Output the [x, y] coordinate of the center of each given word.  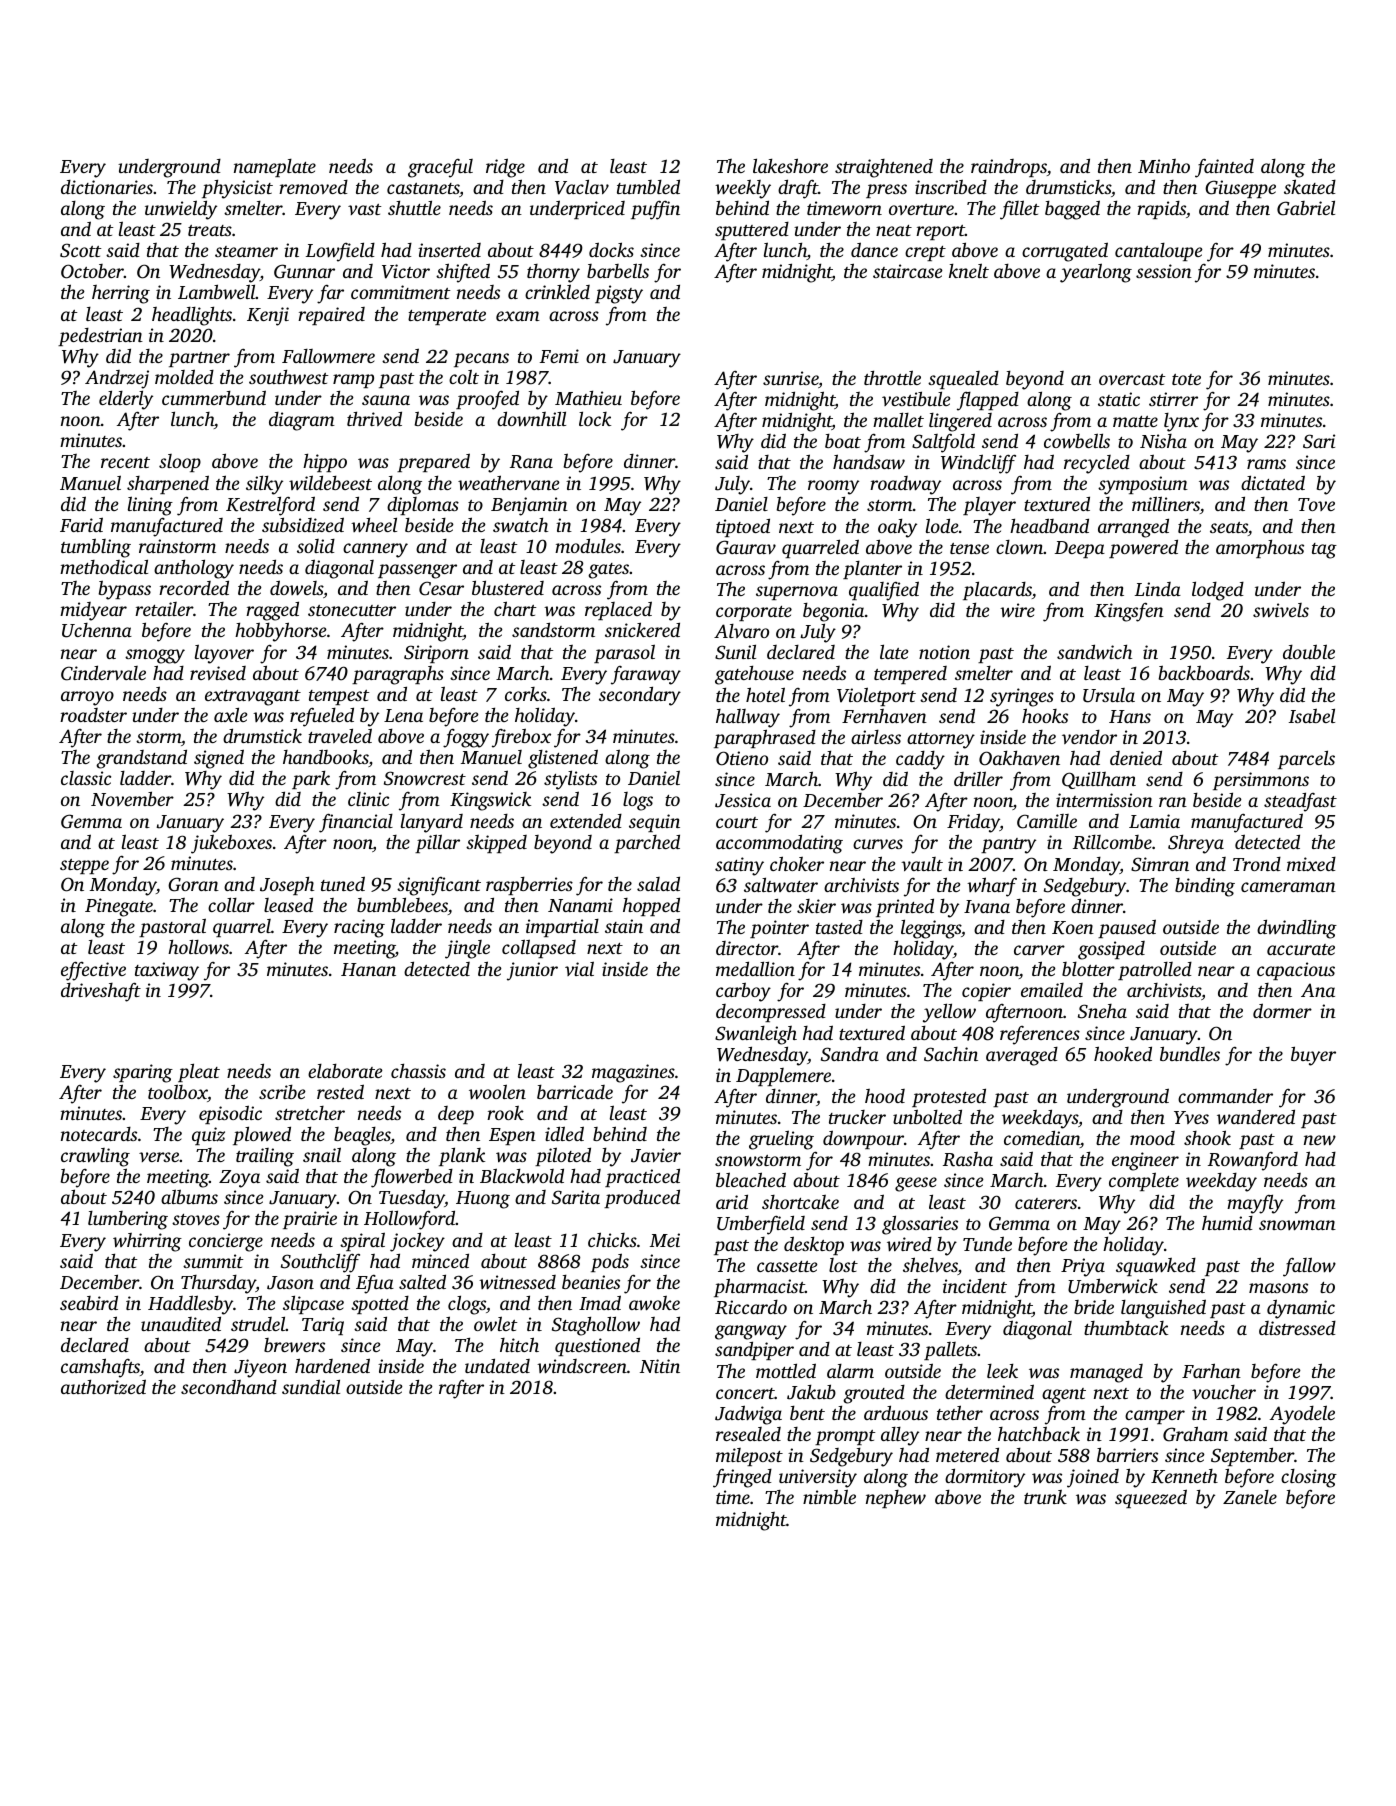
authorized [103, 1387]
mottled [786, 1370]
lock [595, 418]
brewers [294, 1345]
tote [1186, 379]
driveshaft [101, 992]
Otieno [742, 758]
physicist [237, 189]
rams [1266, 464]
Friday [973, 823]
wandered [1256, 1116]
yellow [949, 1013]
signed [219, 759]
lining [150, 506]
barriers [1127, 1454]
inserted [449, 250]
